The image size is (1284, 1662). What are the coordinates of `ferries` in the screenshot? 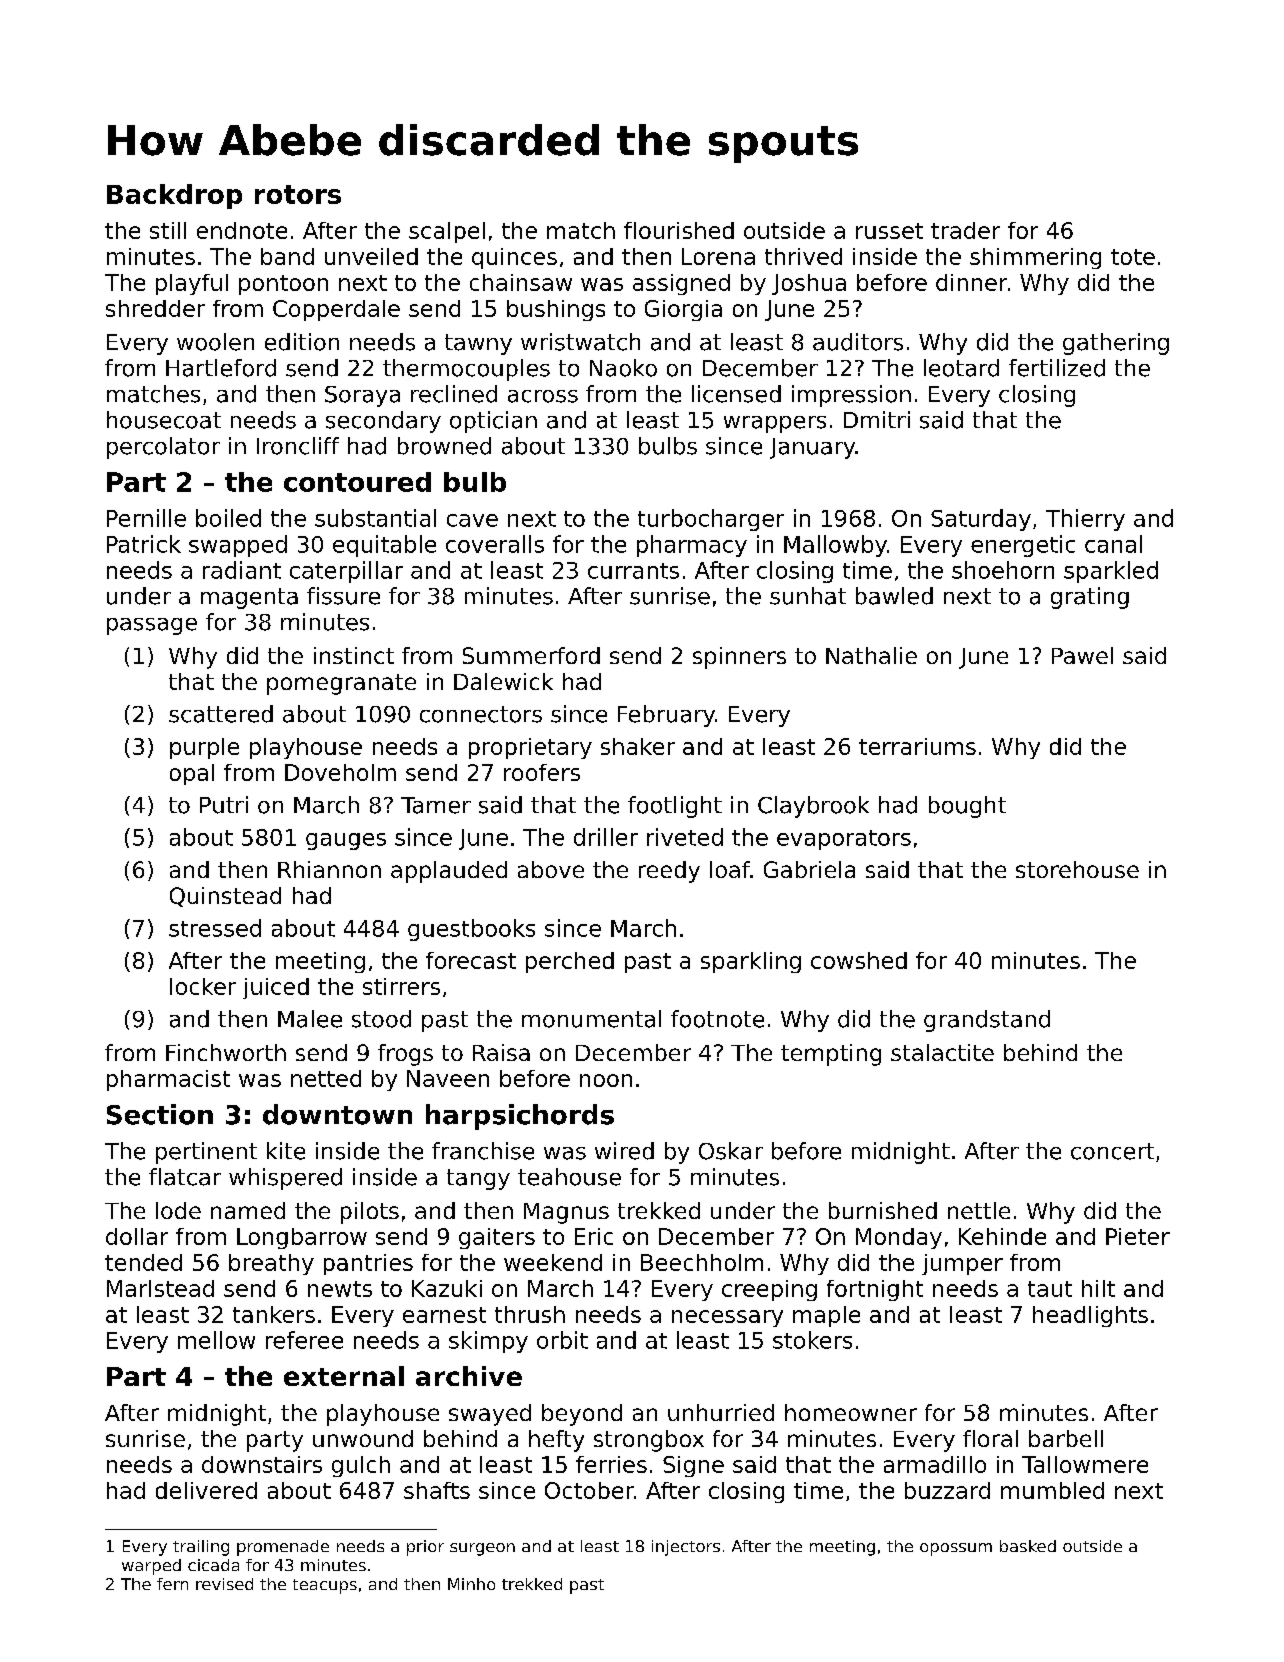 It's located at (611, 1464).
